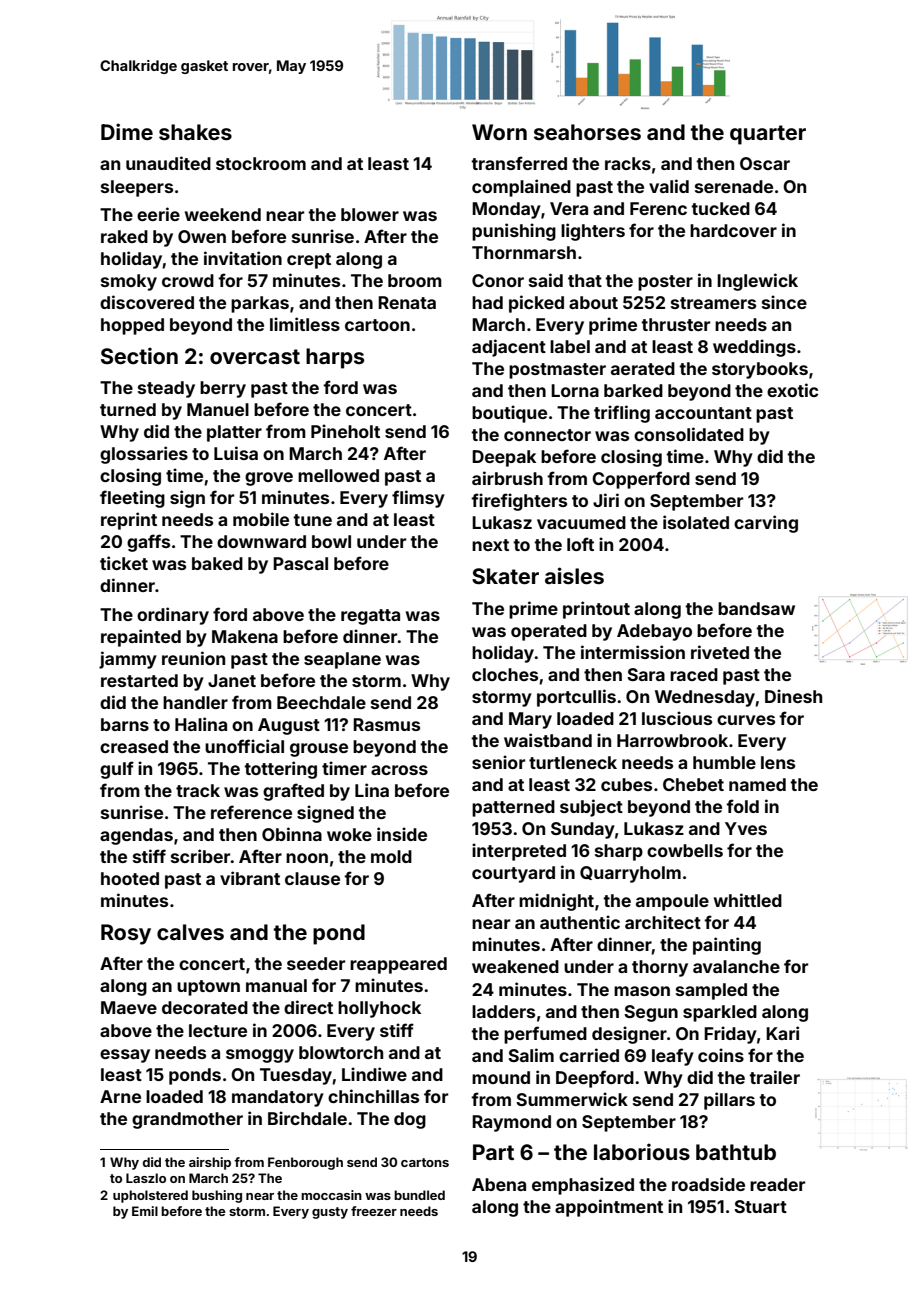 This screenshot has height=1308, width=924. Describe the element at coordinates (499, 1184) in the screenshot. I see `Abena` at that location.
